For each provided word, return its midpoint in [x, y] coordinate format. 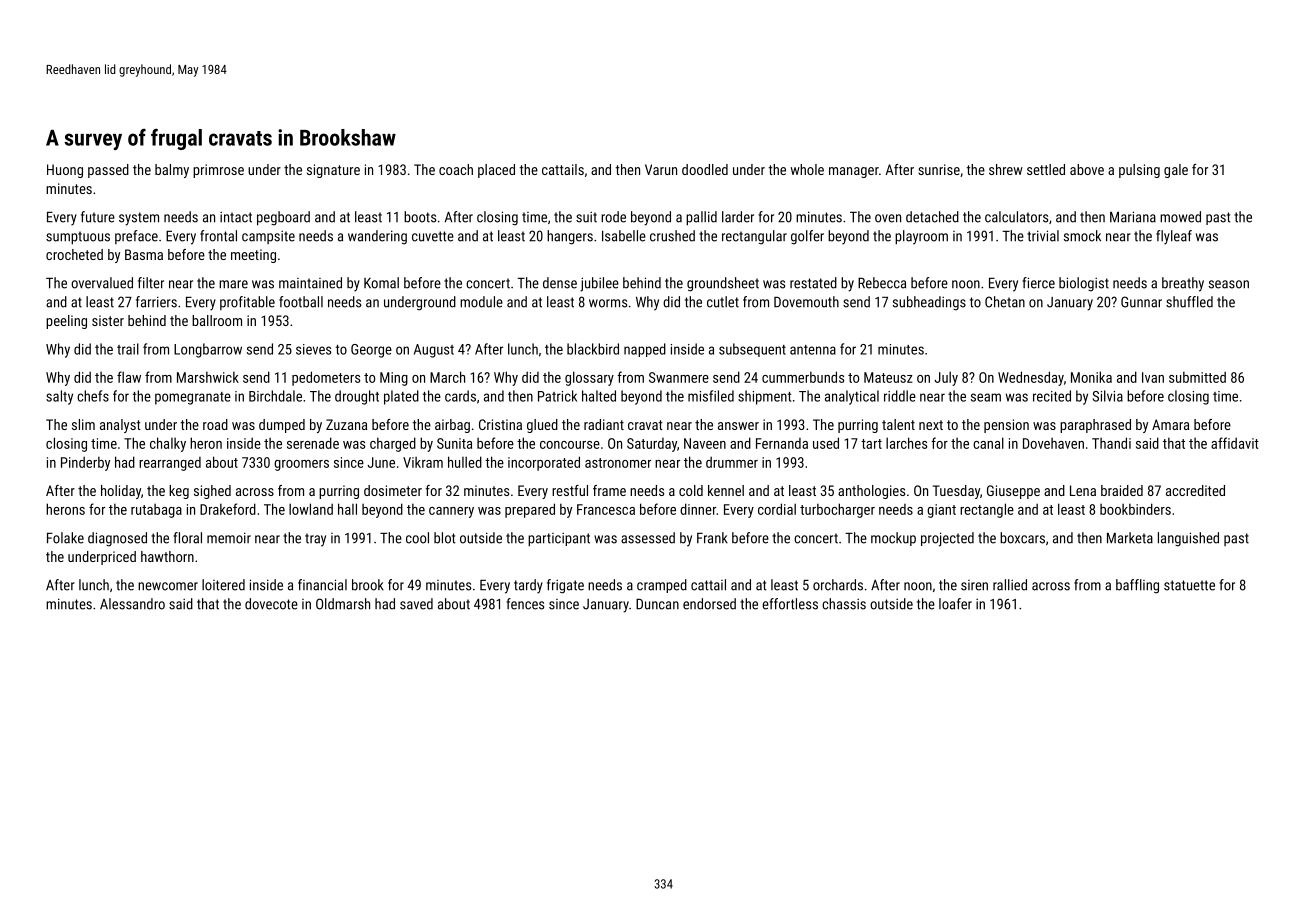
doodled [705, 169]
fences [525, 604]
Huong [65, 171]
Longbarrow [208, 350]
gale [1176, 171]
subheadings [929, 303]
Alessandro [132, 604]
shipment [764, 397]
